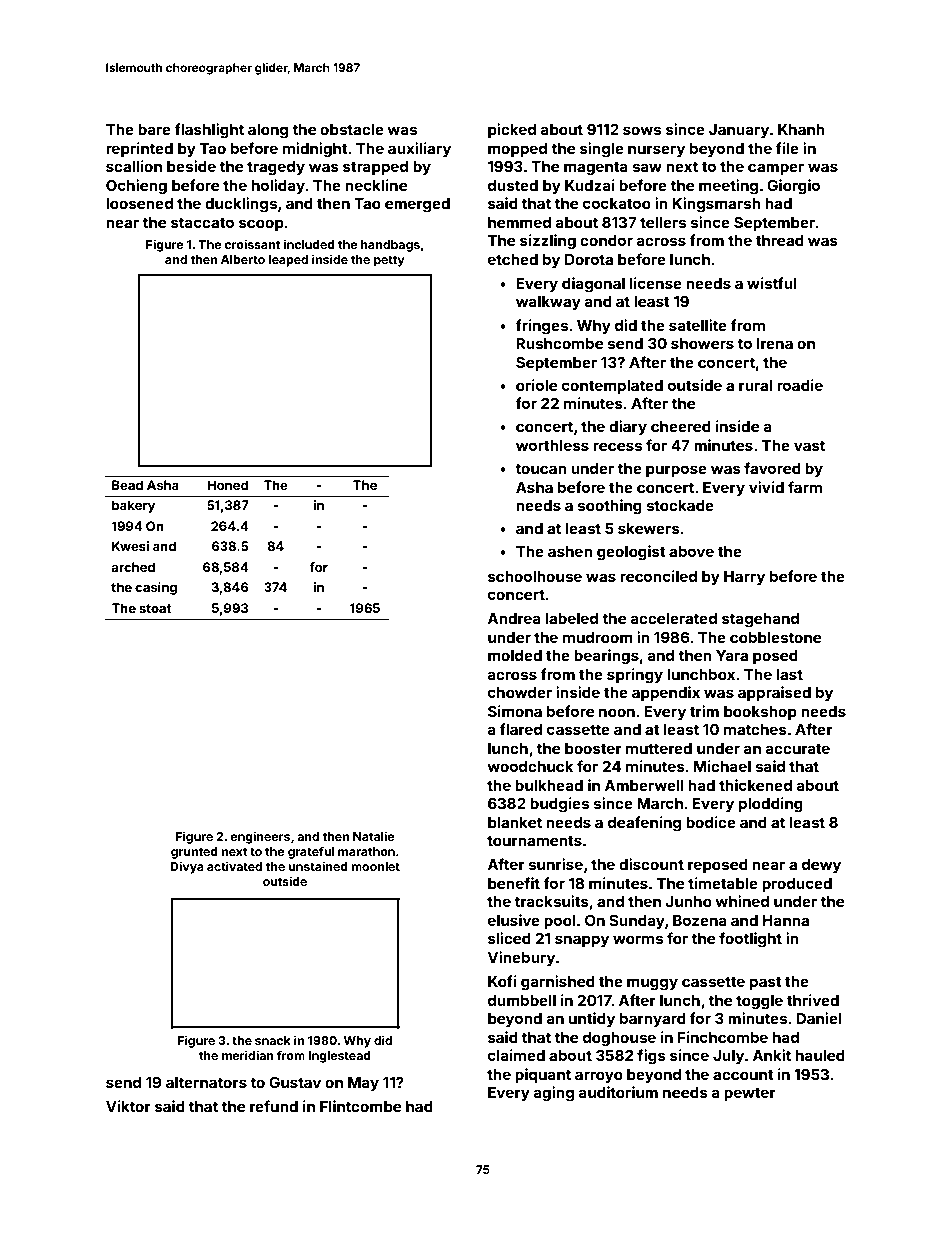 The height and width of the screenshot is (1233, 952). Describe the element at coordinates (642, 130) in the screenshot. I see `sows` at that location.
